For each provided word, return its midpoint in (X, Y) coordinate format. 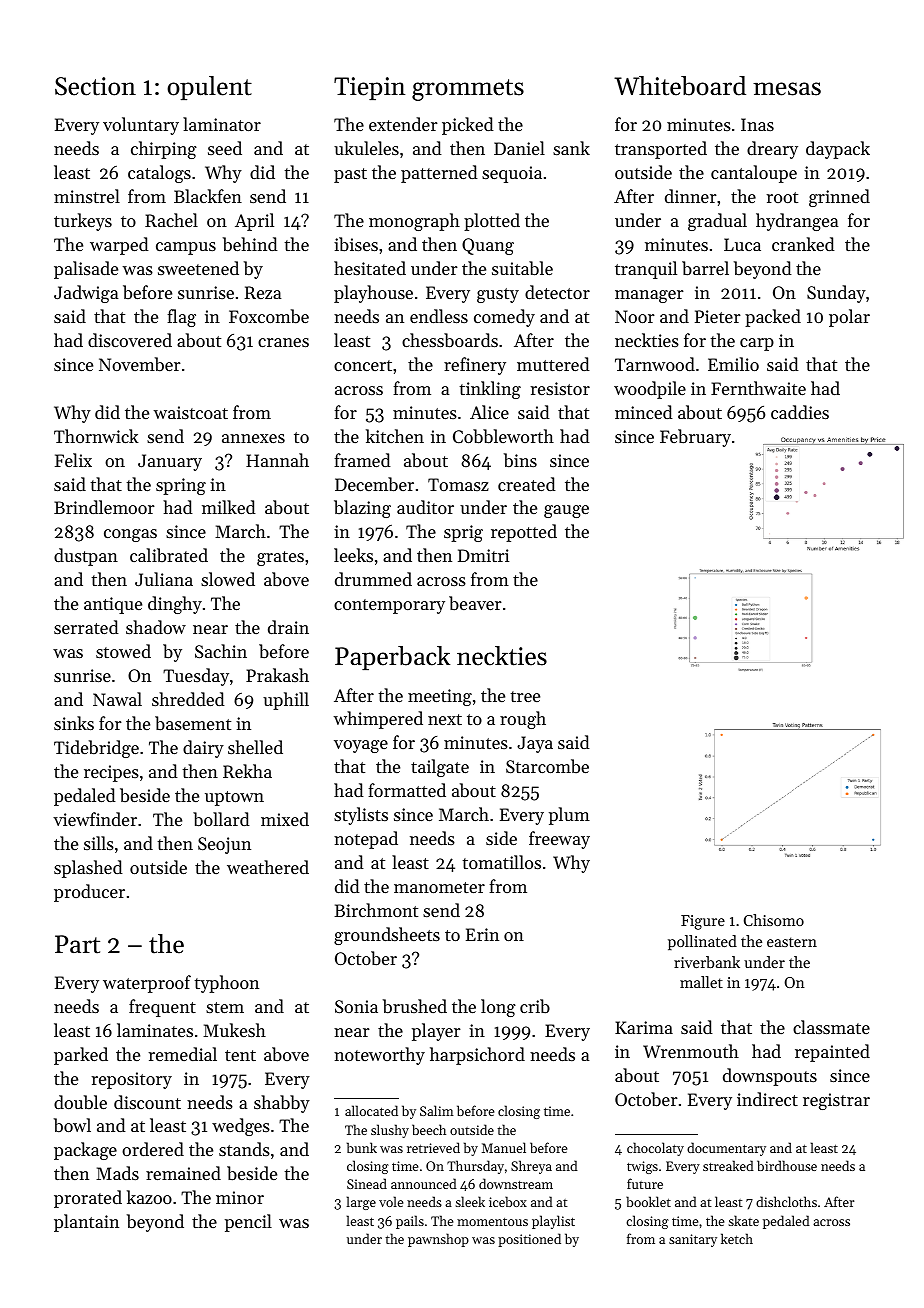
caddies (800, 412)
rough (523, 720)
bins (520, 460)
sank (571, 148)
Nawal (117, 699)
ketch (737, 1238)
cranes (283, 342)
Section (95, 86)
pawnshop (438, 1240)
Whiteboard (680, 86)
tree (525, 696)
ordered (153, 1149)
